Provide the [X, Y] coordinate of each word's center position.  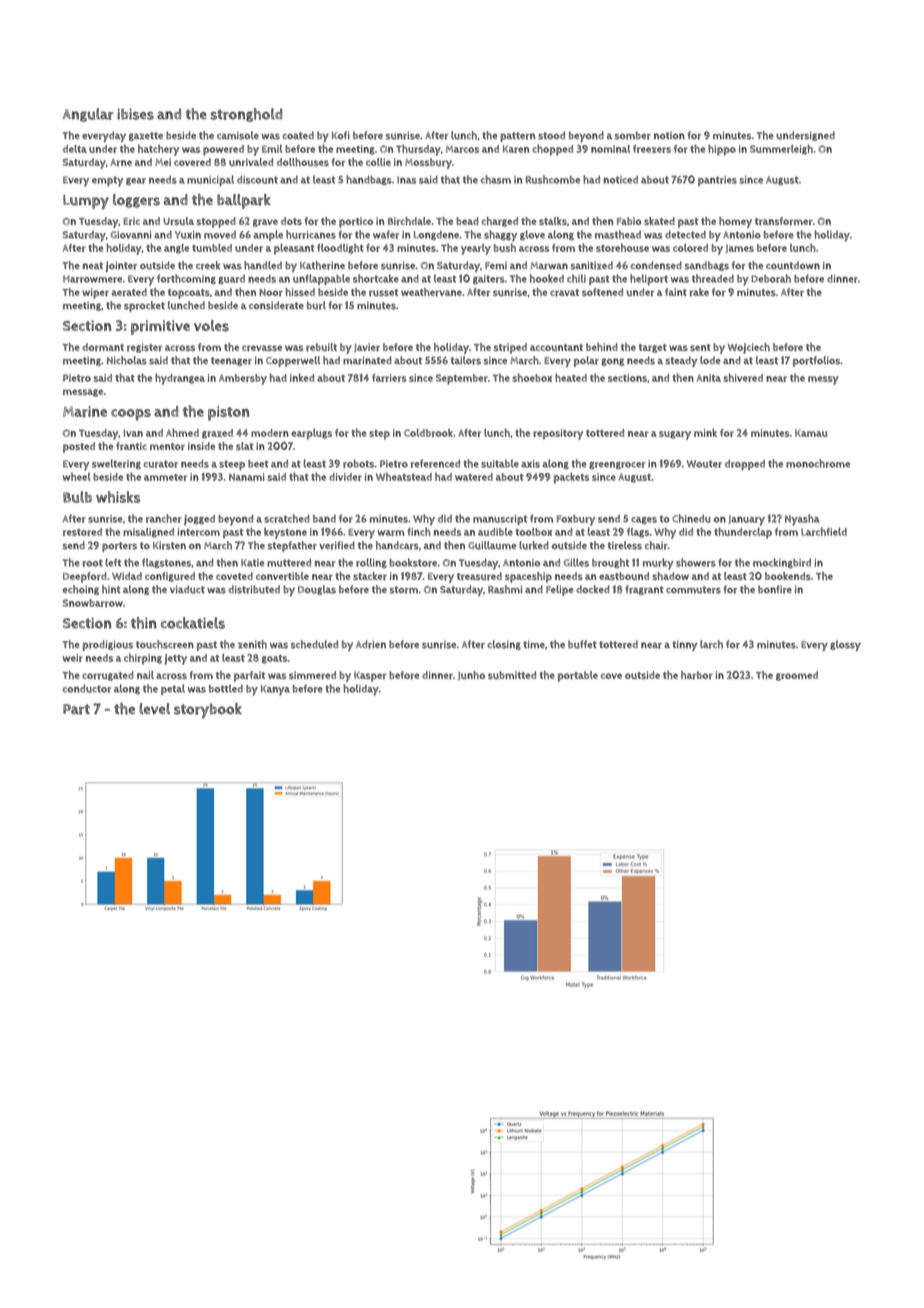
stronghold [246, 115]
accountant [556, 347]
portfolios [816, 361]
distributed [254, 589]
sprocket [144, 306]
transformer [784, 221]
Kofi [341, 135]
